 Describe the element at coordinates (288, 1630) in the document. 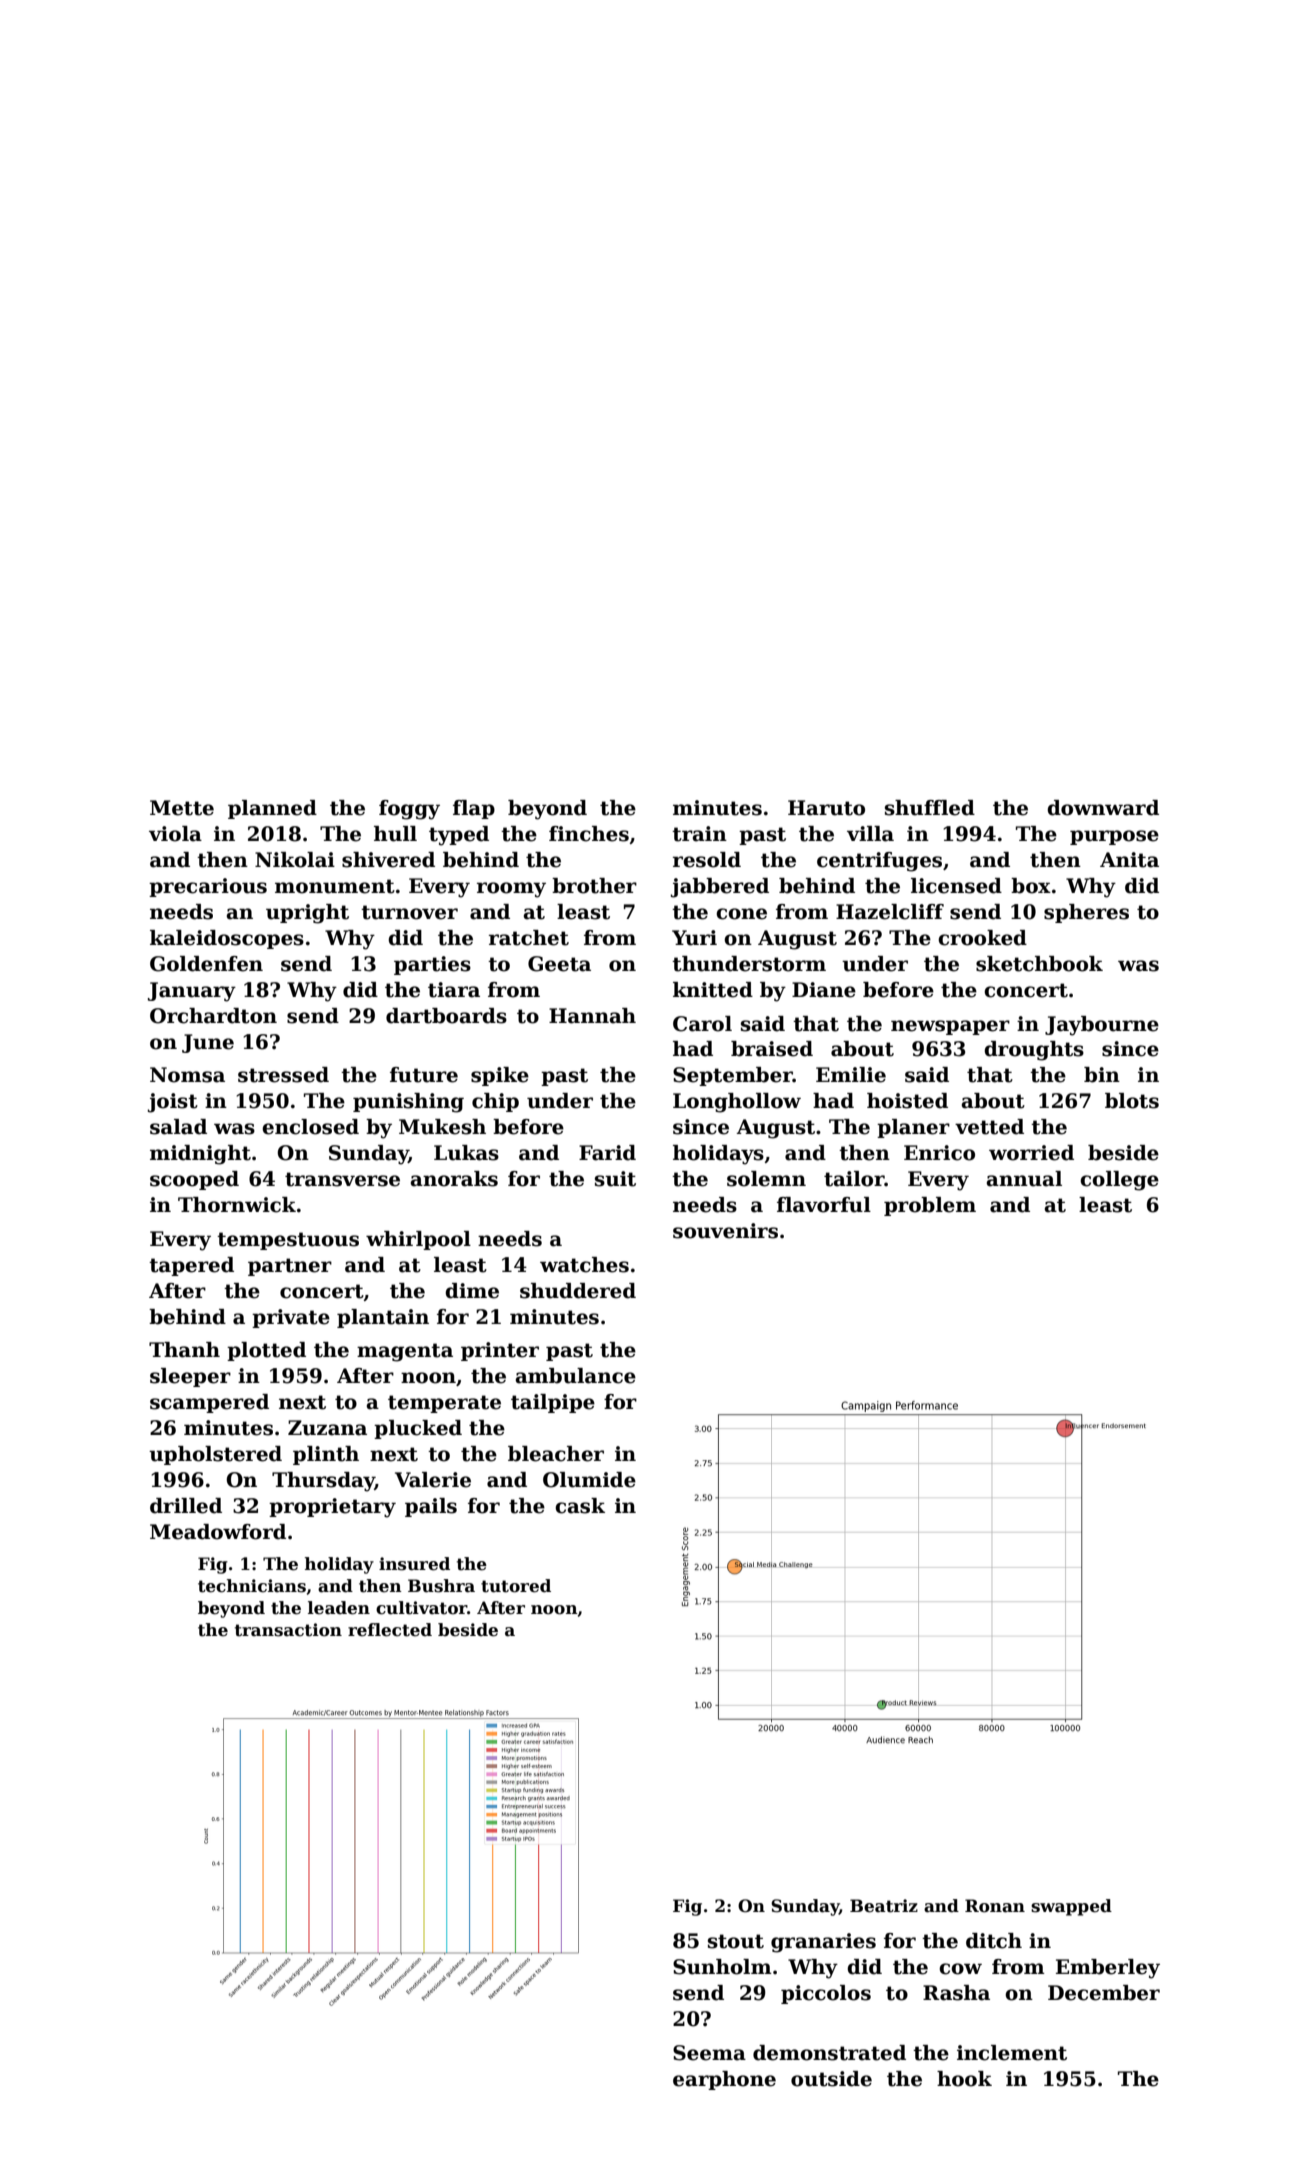

I see `transaction` at that location.
